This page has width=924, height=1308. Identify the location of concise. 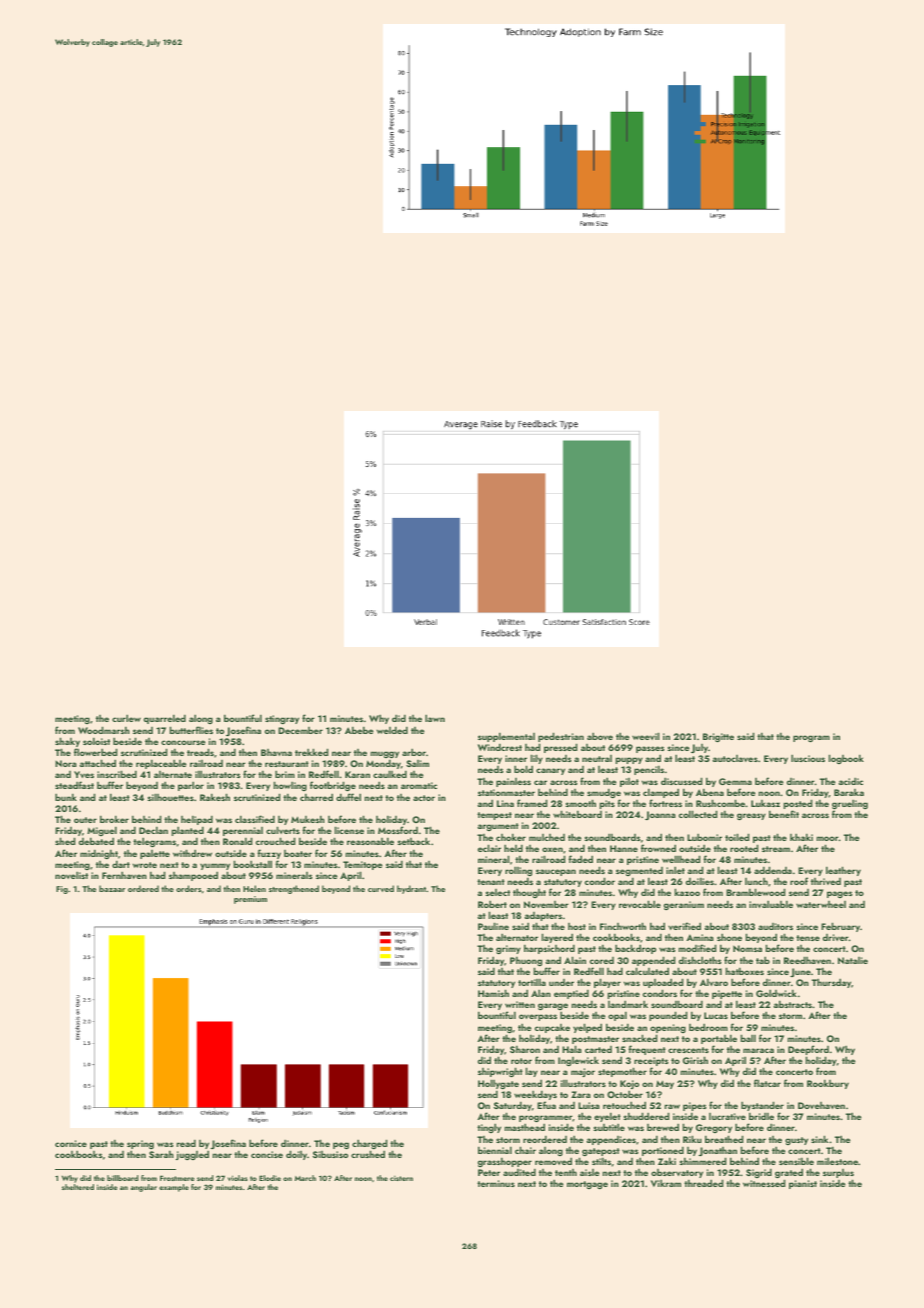
(267, 1154).
